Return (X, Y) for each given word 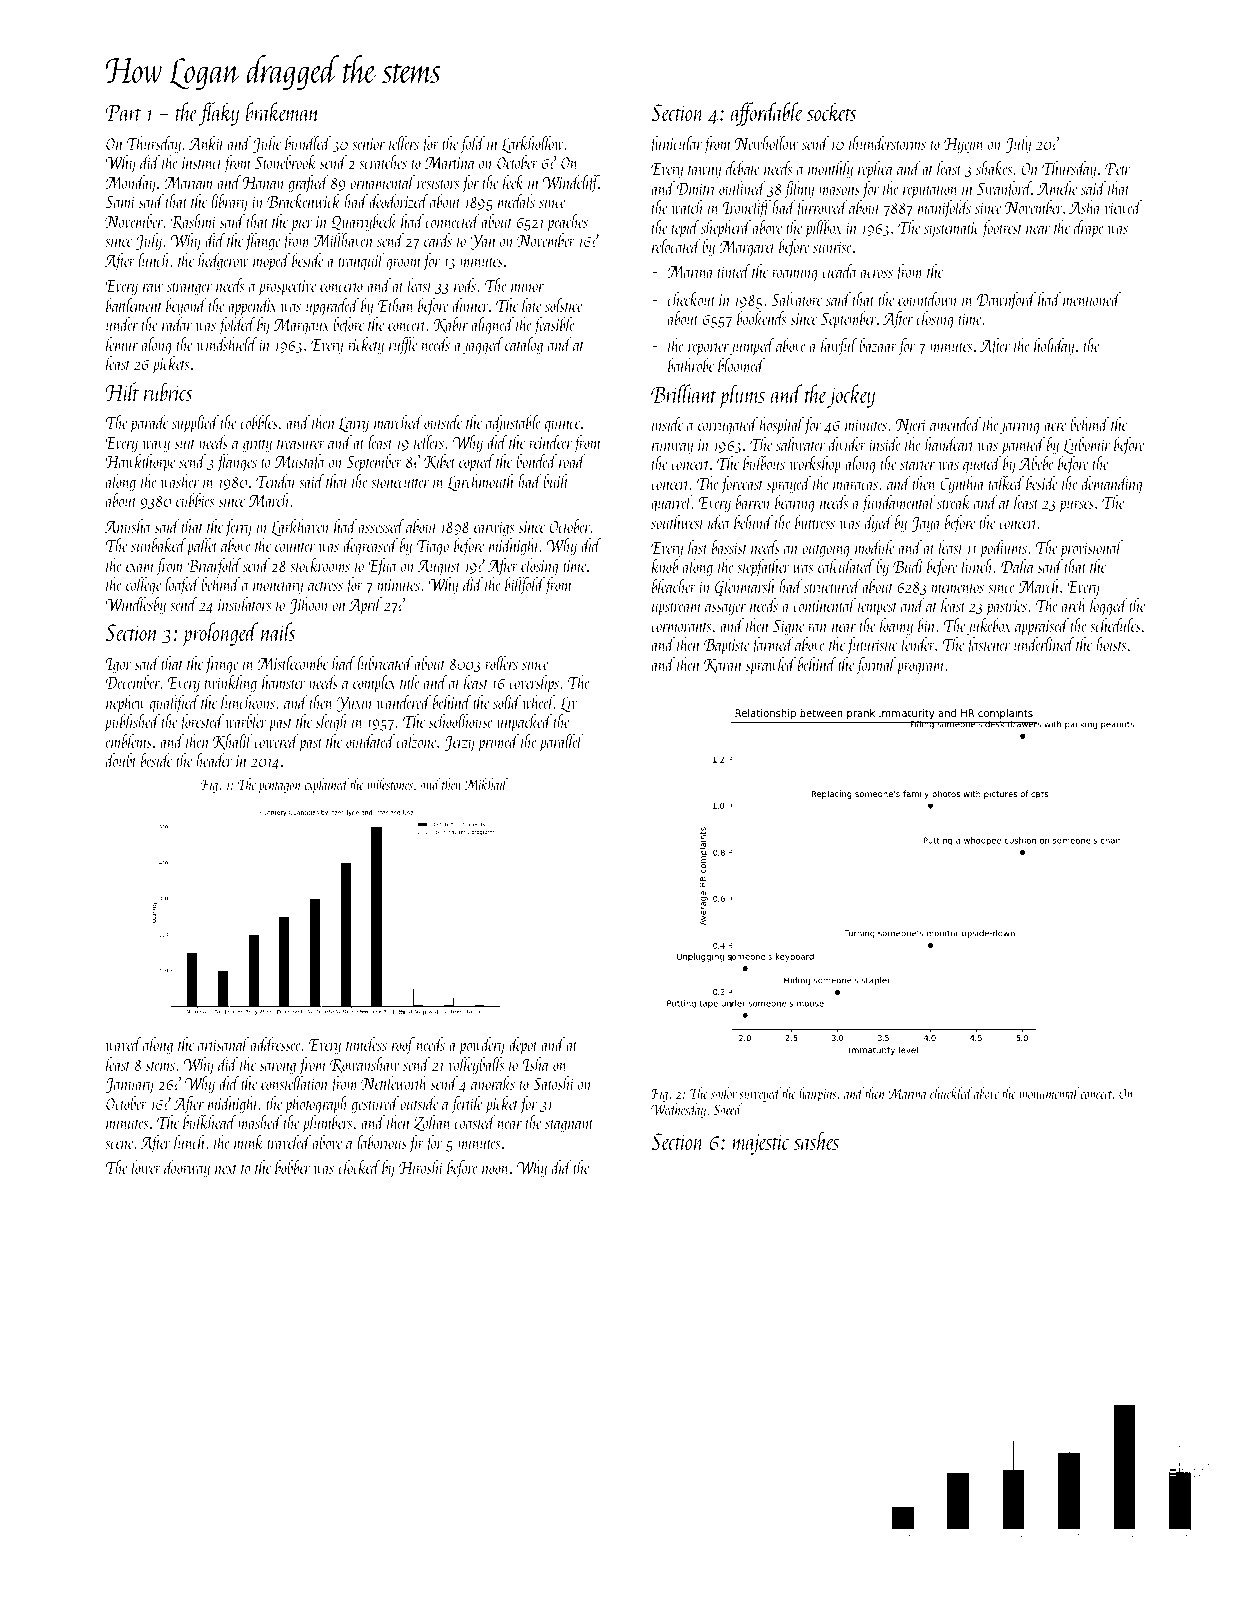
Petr (1117, 168)
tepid (686, 229)
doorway (187, 1169)
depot (523, 1046)
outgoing (826, 550)
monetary (278, 588)
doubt (121, 760)
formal (875, 666)
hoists (1111, 644)
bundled (308, 143)
